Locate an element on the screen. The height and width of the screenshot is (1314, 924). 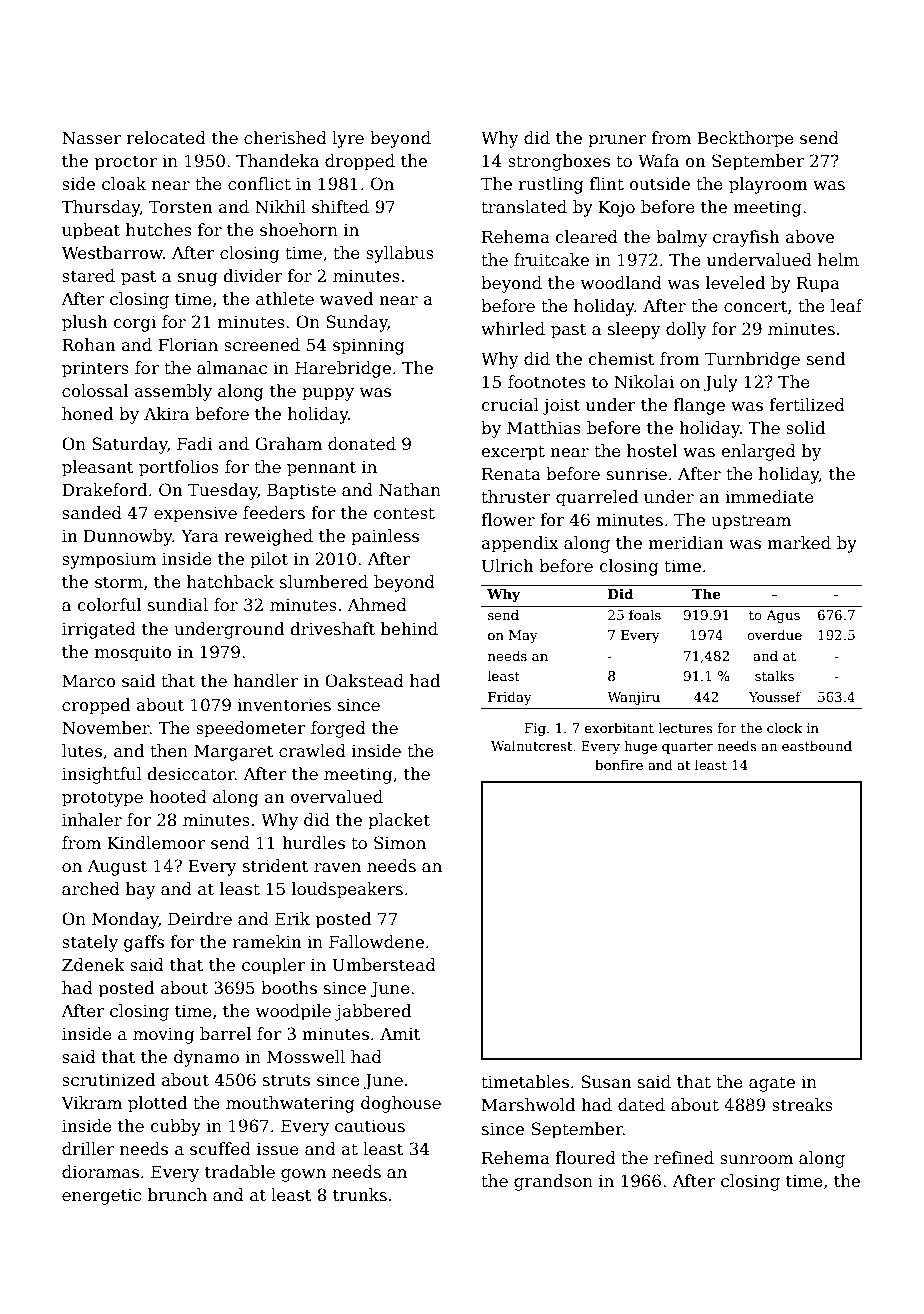
dated is located at coordinates (641, 1105).
